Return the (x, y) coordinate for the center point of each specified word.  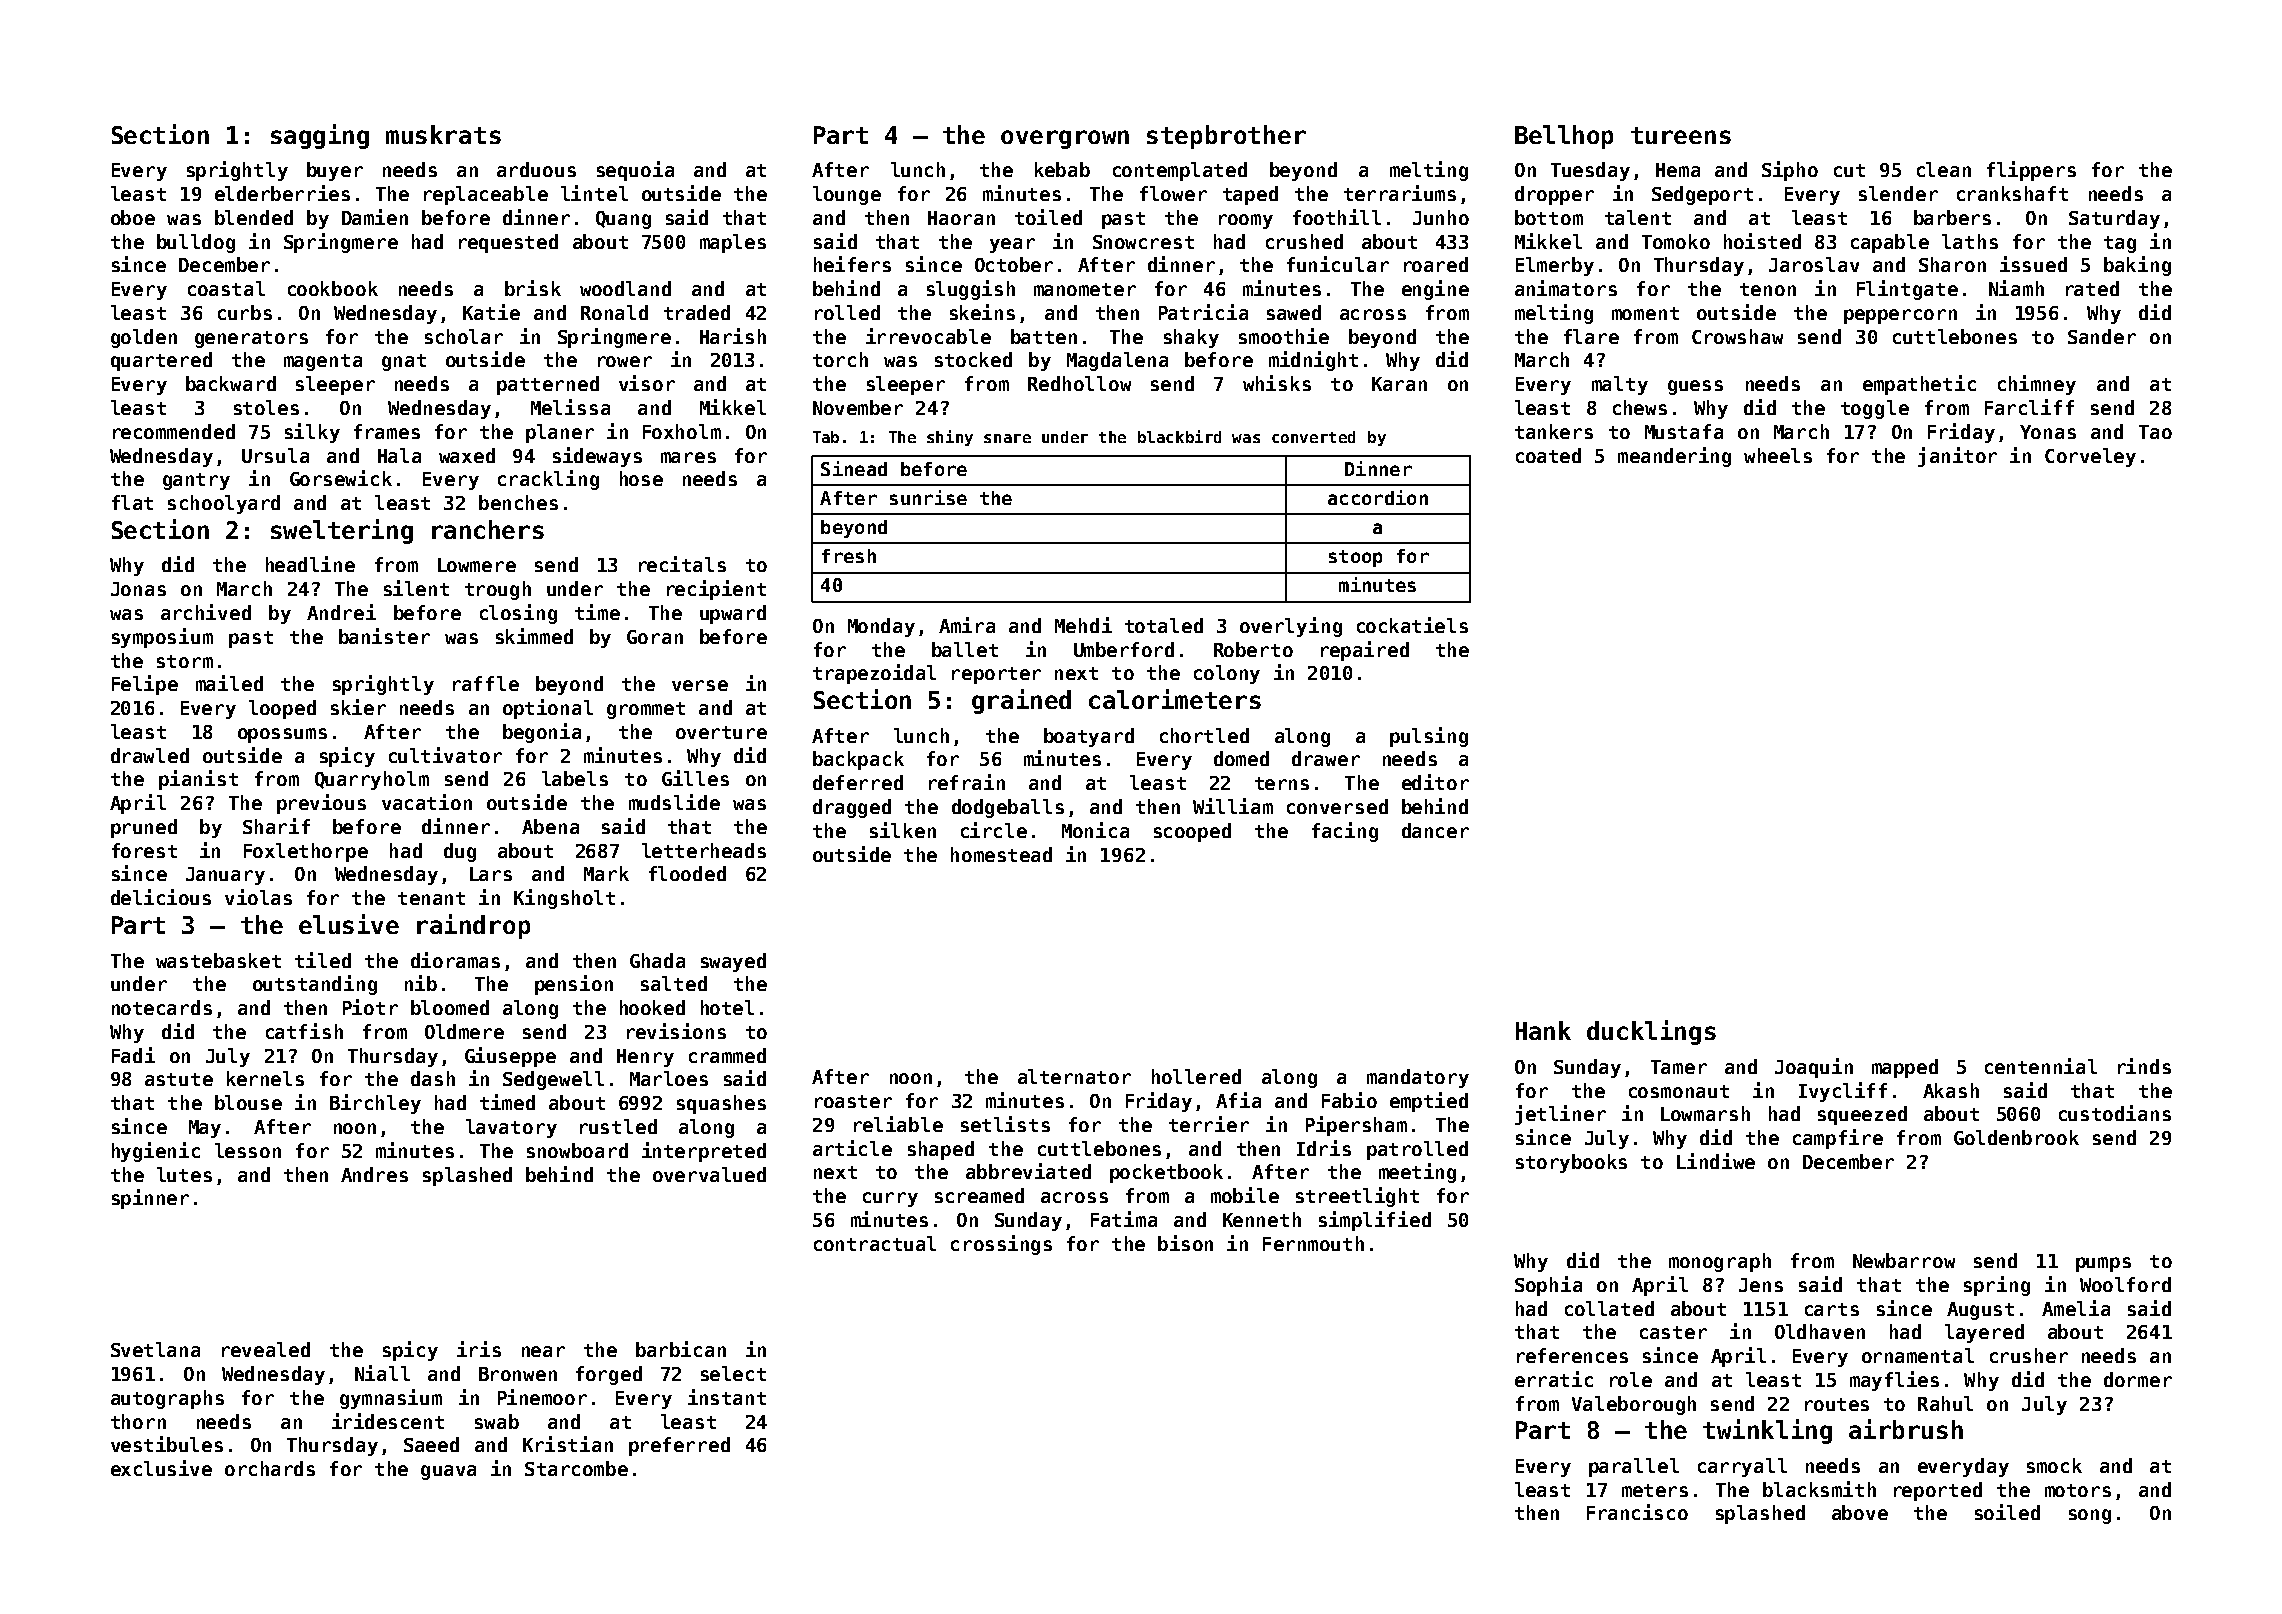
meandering (1674, 457)
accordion (1378, 497)
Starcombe (576, 1468)
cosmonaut (1679, 1091)
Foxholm (682, 431)
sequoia (635, 171)
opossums (282, 735)
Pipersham (1356, 1126)
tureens (1681, 135)
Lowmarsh (1705, 1113)
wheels (1778, 455)
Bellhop (1564, 137)
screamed (979, 1195)
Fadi (133, 1055)
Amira (967, 625)
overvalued (709, 1174)
